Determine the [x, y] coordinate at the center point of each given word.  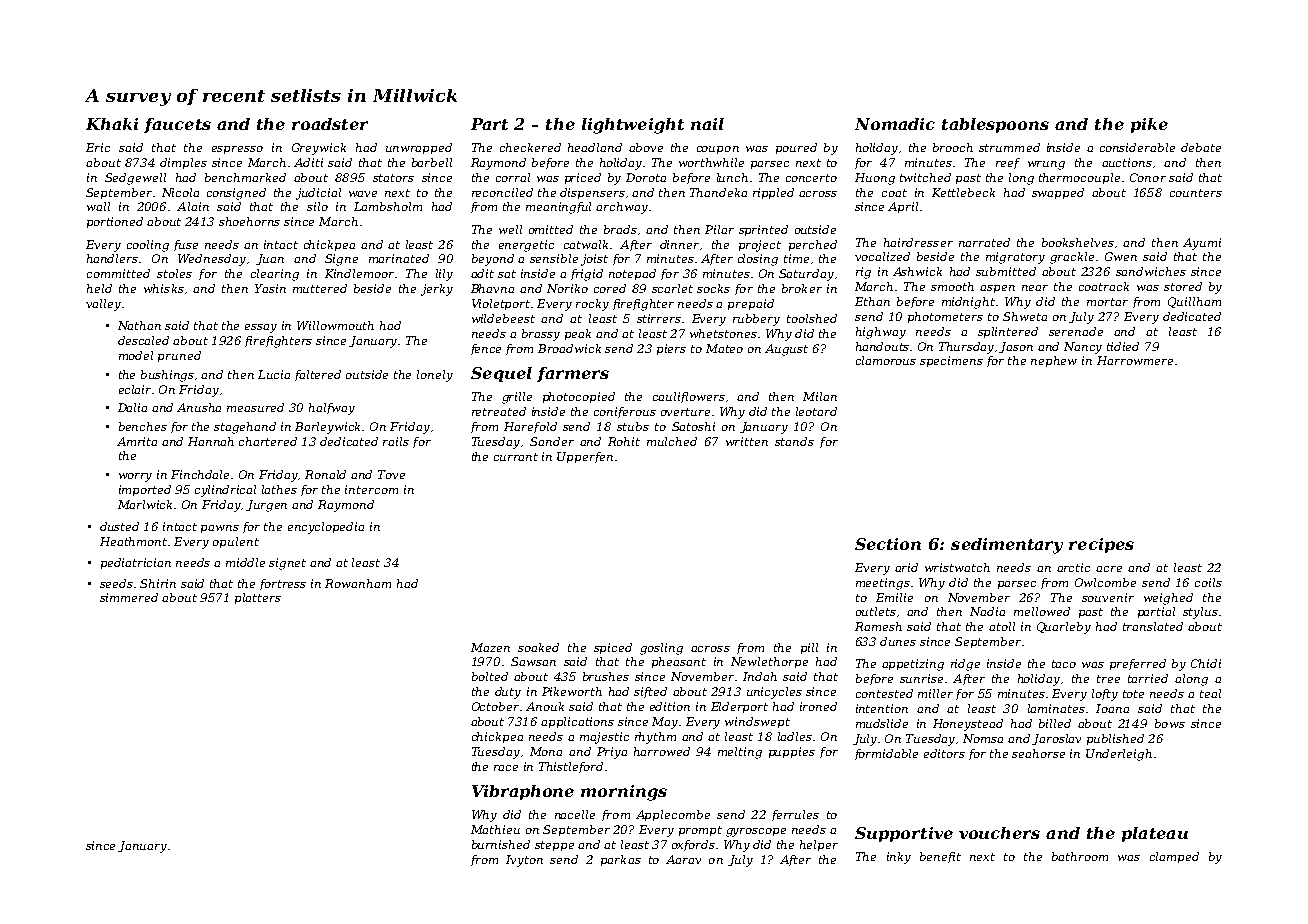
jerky [437, 290]
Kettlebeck [963, 192]
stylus [1200, 613]
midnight [968, 303]
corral [513, 177]
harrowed [662, 751]
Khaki [112, 124]
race [506, 768]
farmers [573, 374]
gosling [661, 649]
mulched [672, 441]
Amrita [137, 441]
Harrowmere [1135, 360]
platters [258, 598]
